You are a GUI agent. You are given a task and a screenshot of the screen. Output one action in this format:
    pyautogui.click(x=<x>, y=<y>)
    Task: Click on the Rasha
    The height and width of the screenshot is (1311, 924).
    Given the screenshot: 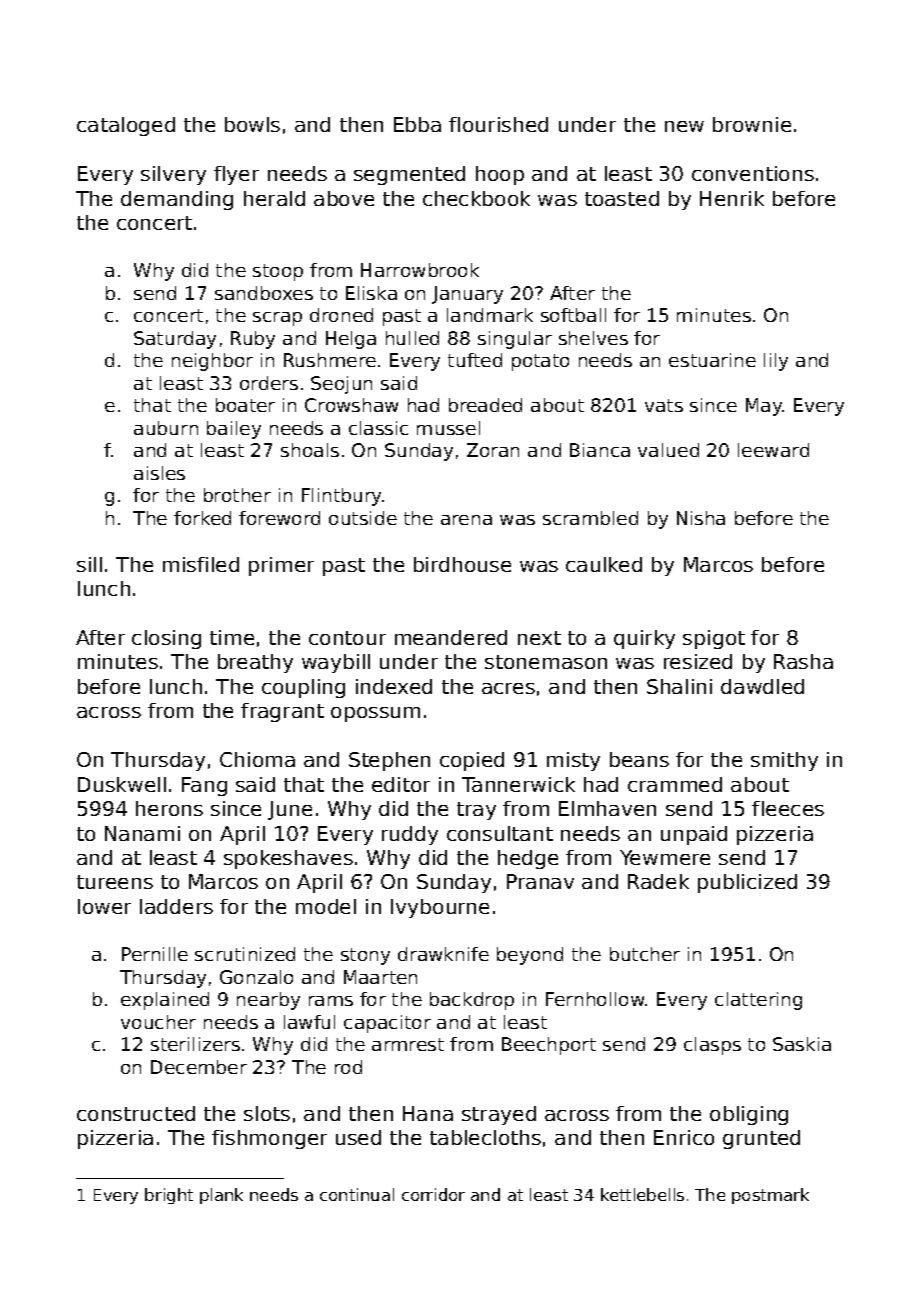 What is the action you would take?
    pyautogui.click(x=803, y=661)
